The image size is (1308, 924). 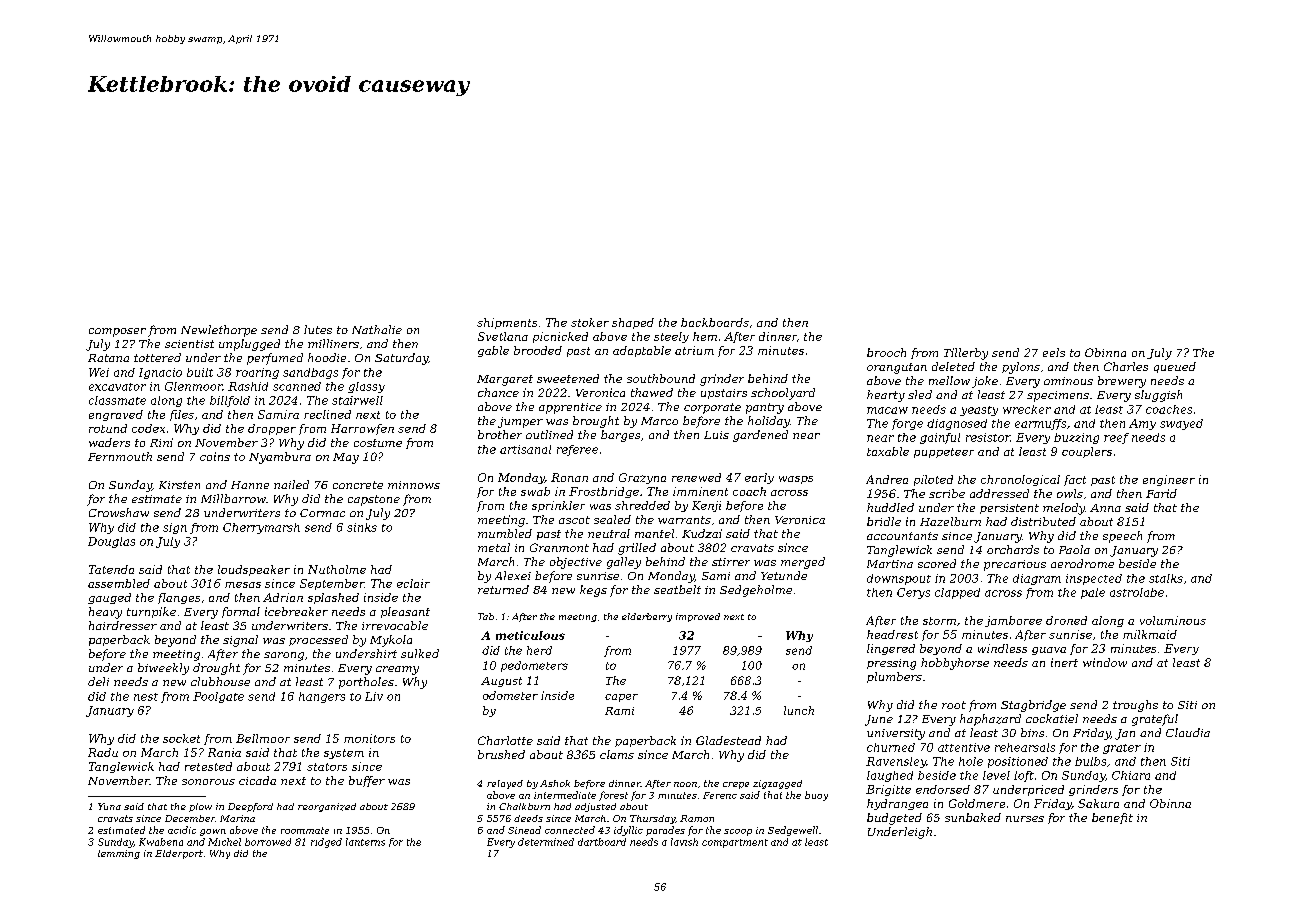 What do you see at coordinates (793, 831) in the screenshot?
I see `Sedgewell` at bounding box center [793, 831].
